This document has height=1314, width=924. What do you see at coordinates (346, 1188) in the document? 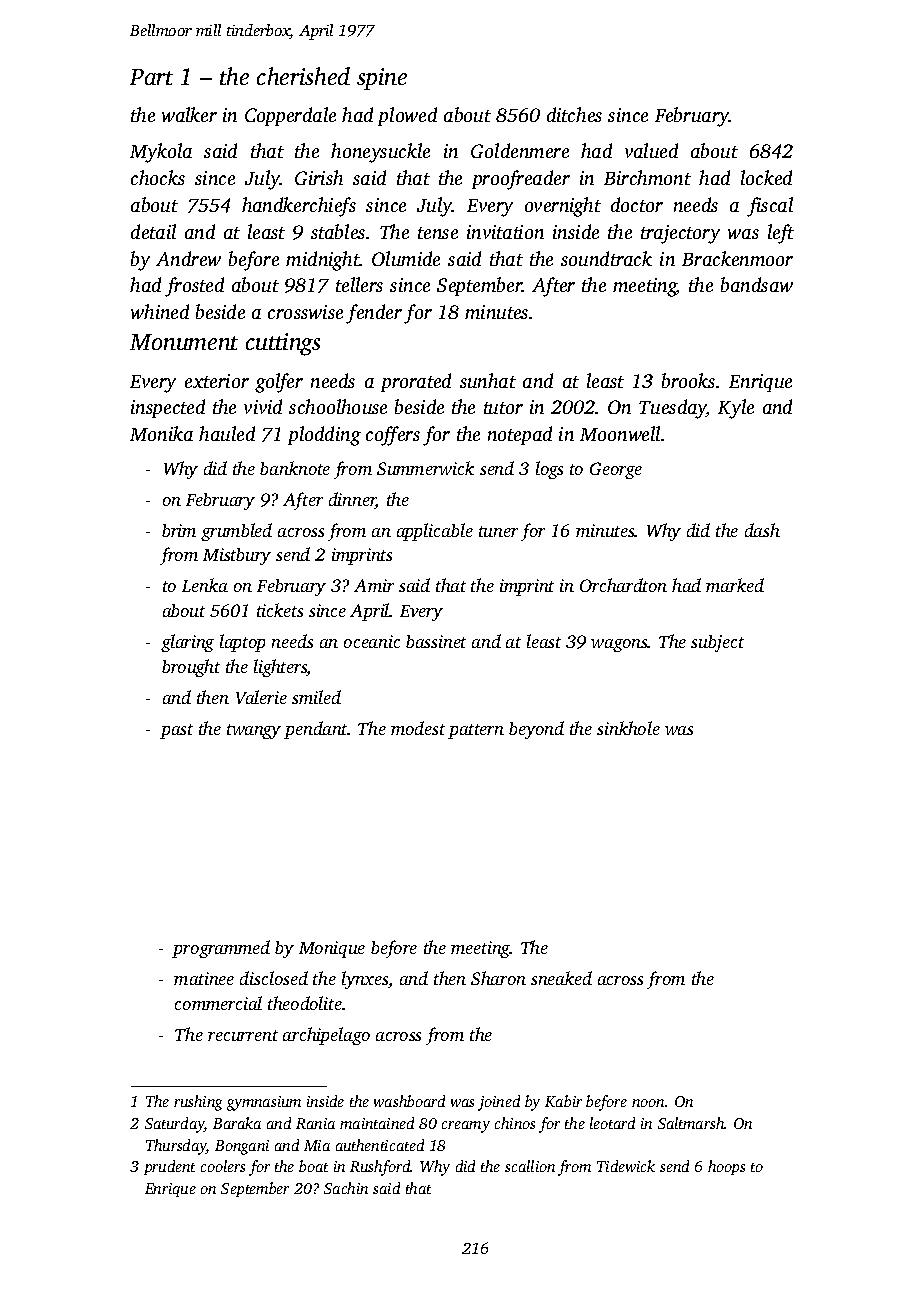
I see `Sachin` at bounding box center [346, 1188].
